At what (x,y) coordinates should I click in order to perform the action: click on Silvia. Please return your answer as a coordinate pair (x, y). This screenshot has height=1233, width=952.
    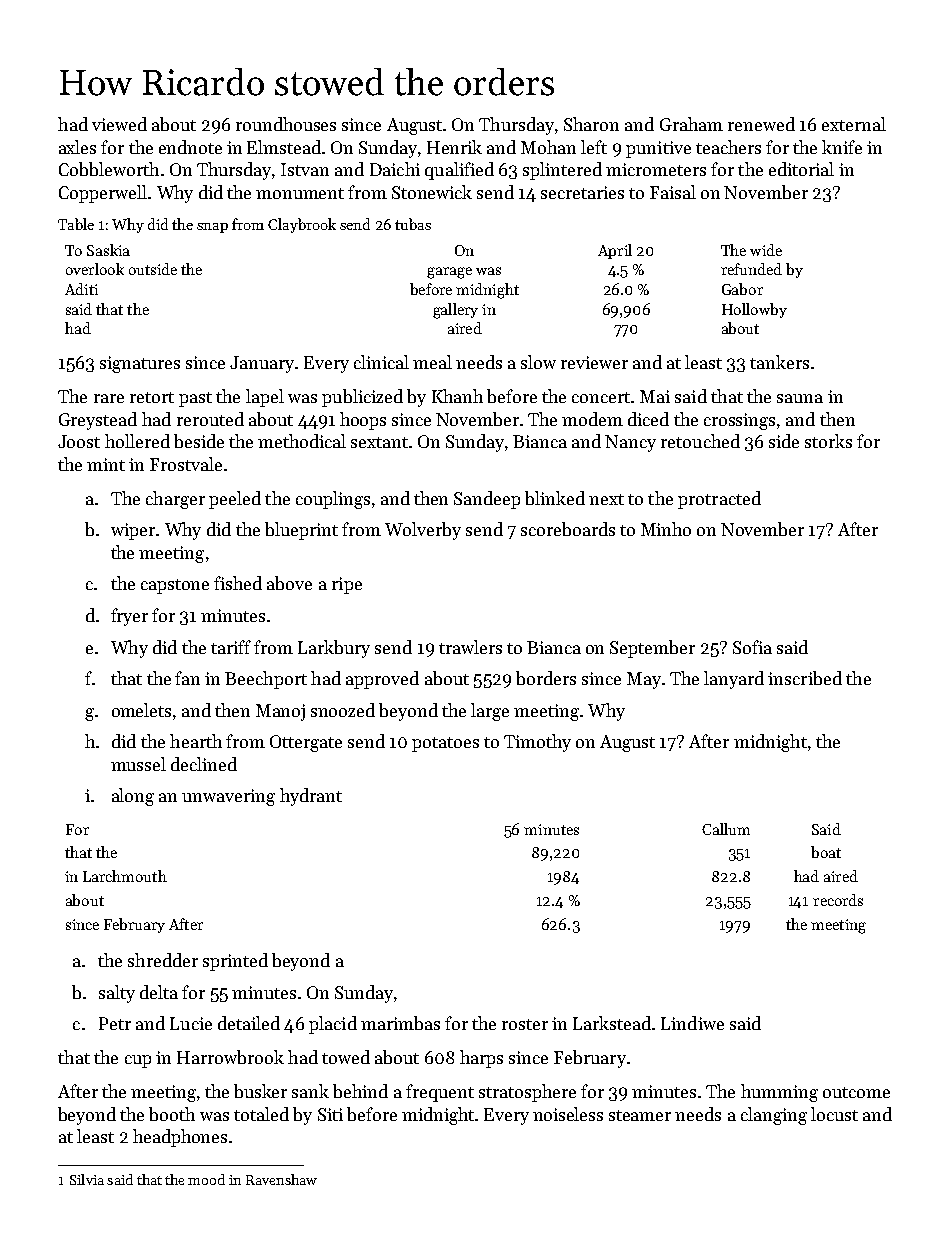
    Looking at the image, I should click on (87, 1179).
